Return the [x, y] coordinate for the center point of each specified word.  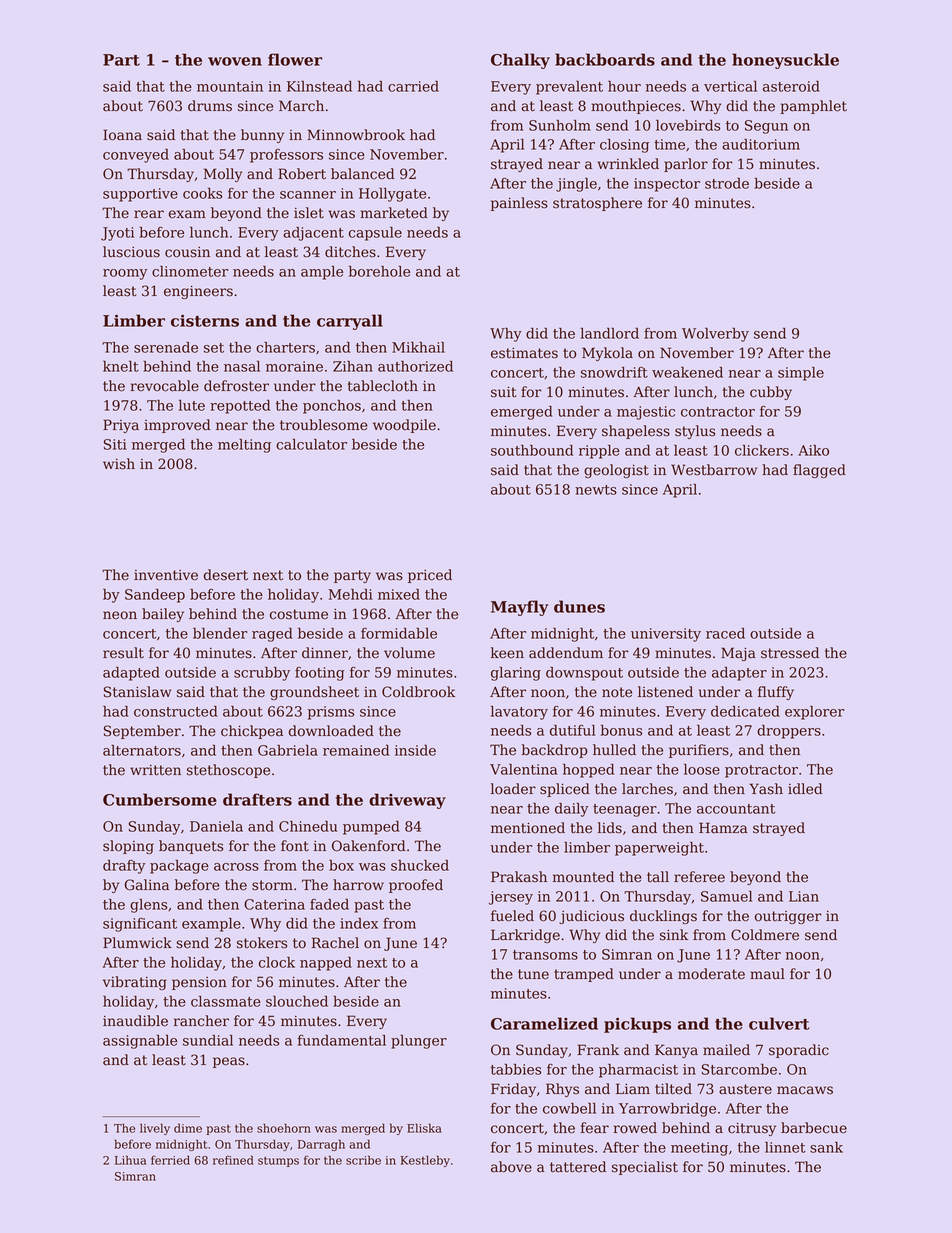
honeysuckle [785, 61]
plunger [419, 1041]
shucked [420, 865]
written [155, 770]
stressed [790, 653]
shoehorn [284, 1128]
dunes [579, 606]
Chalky [520, 61]
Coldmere [765, 935]
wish [119, 464]
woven [235, 61]
